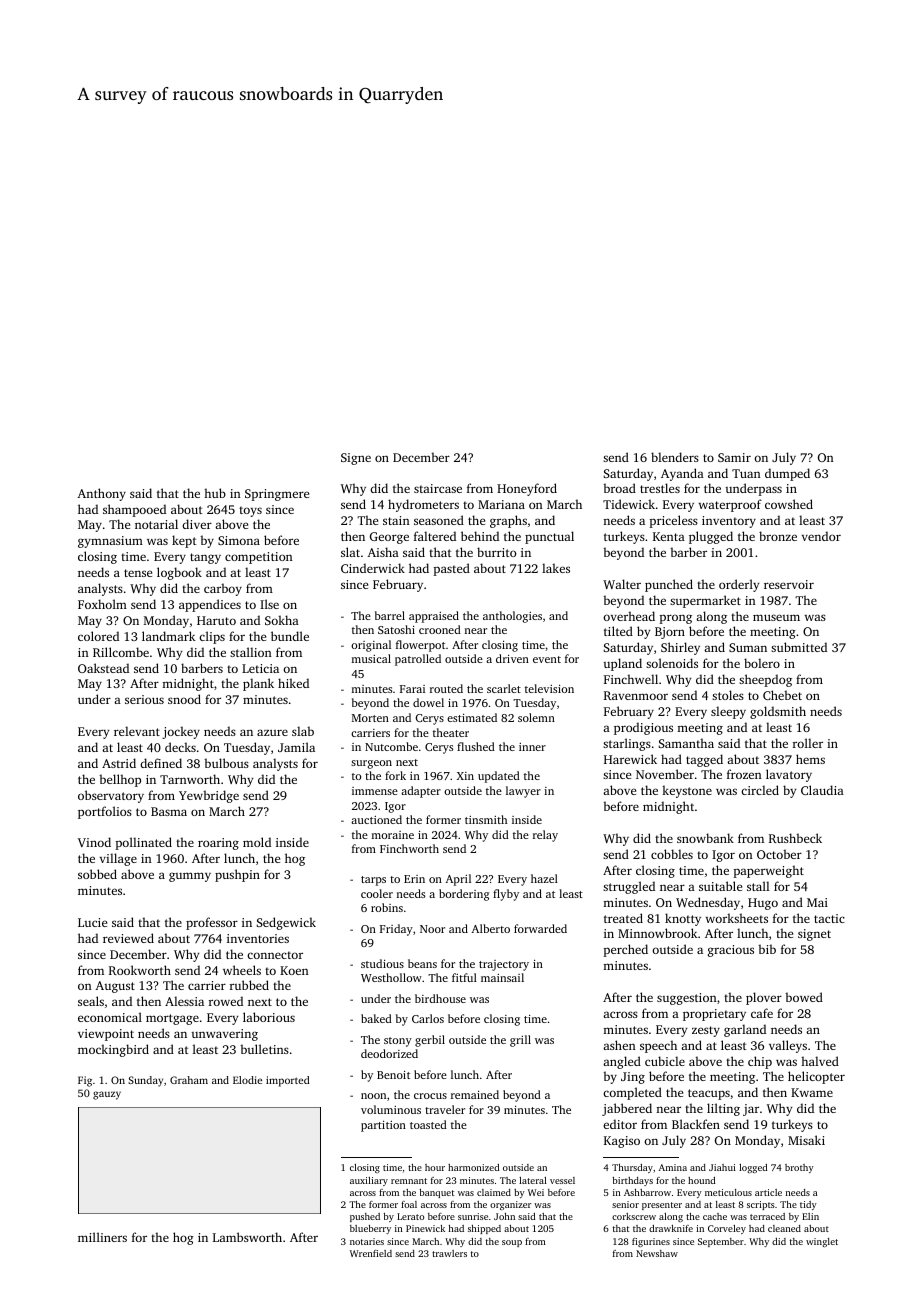 This page has height=1308, width=924. Describe the element at coordinates (101, 494) in the page. I see `Anthony` at that location.
